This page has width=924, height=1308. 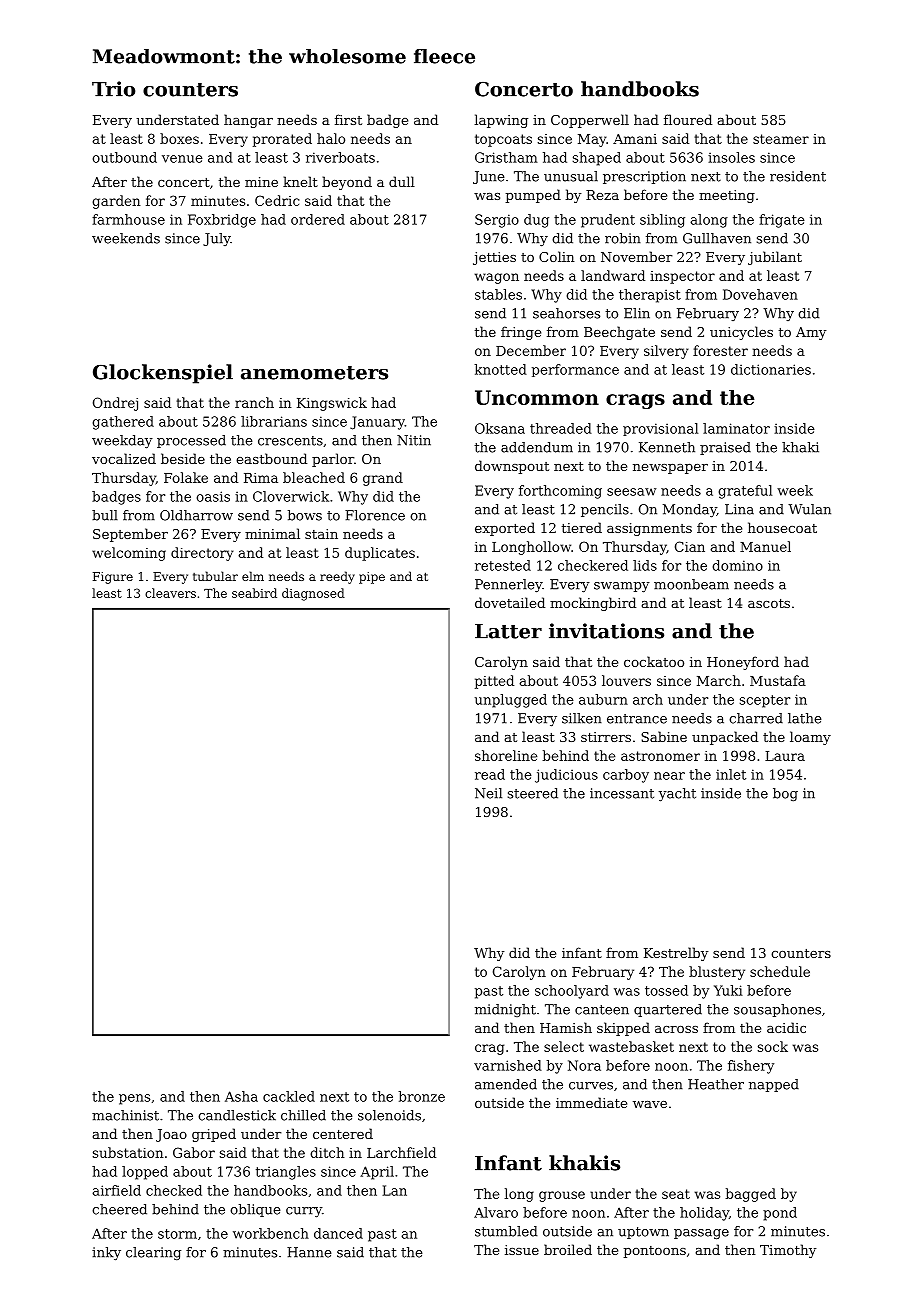 I want to click on Trio, so click(x=113, y=89).
